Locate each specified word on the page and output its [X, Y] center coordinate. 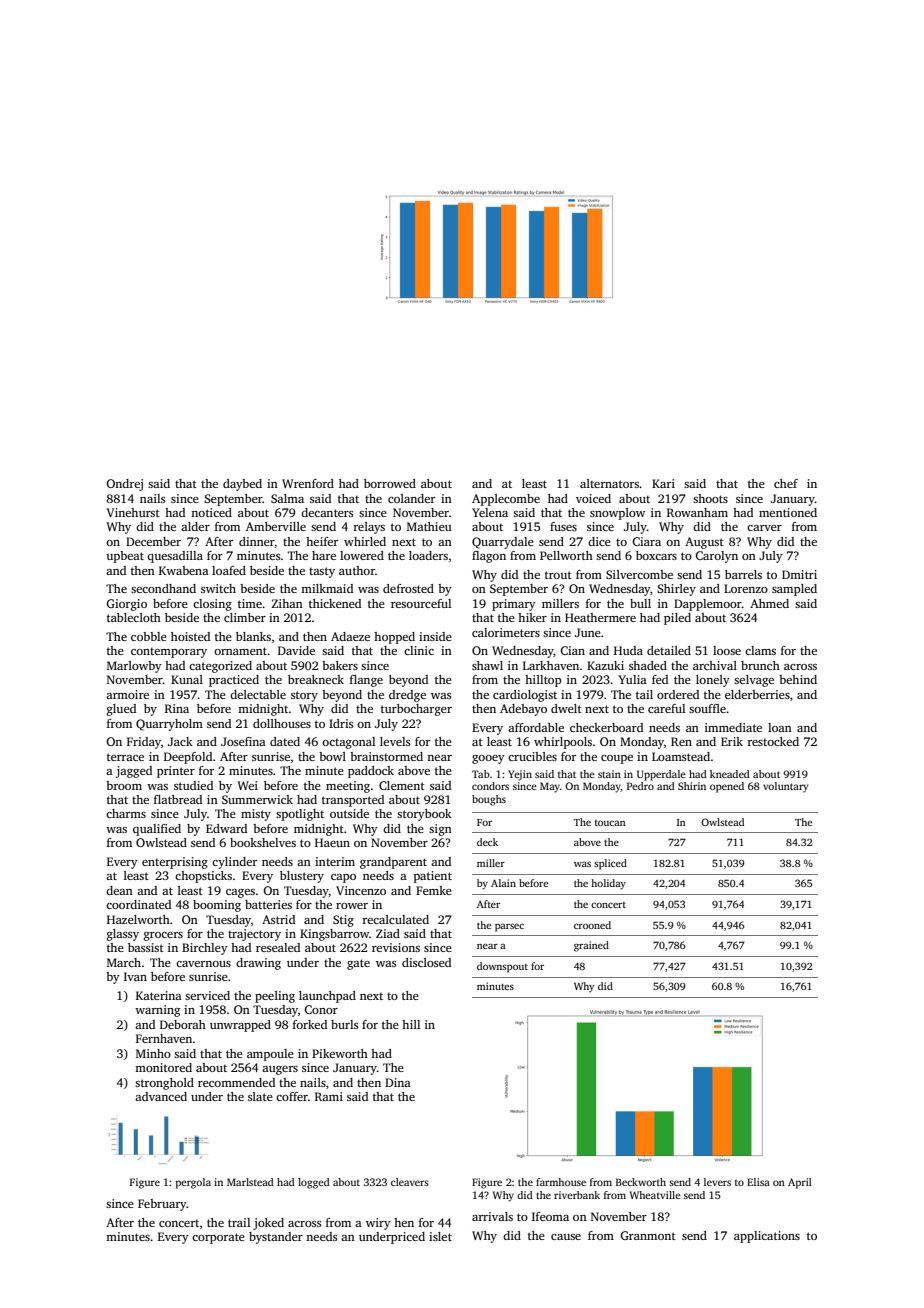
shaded [648, 665]
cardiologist [525, 696]
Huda [628, 650]
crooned [592, 925]
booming [217, 906]
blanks [253, 636]
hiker [532, 617]
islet [440, 1236]
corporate [218, 1238]
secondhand [163, 588]
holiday [608, 884]
